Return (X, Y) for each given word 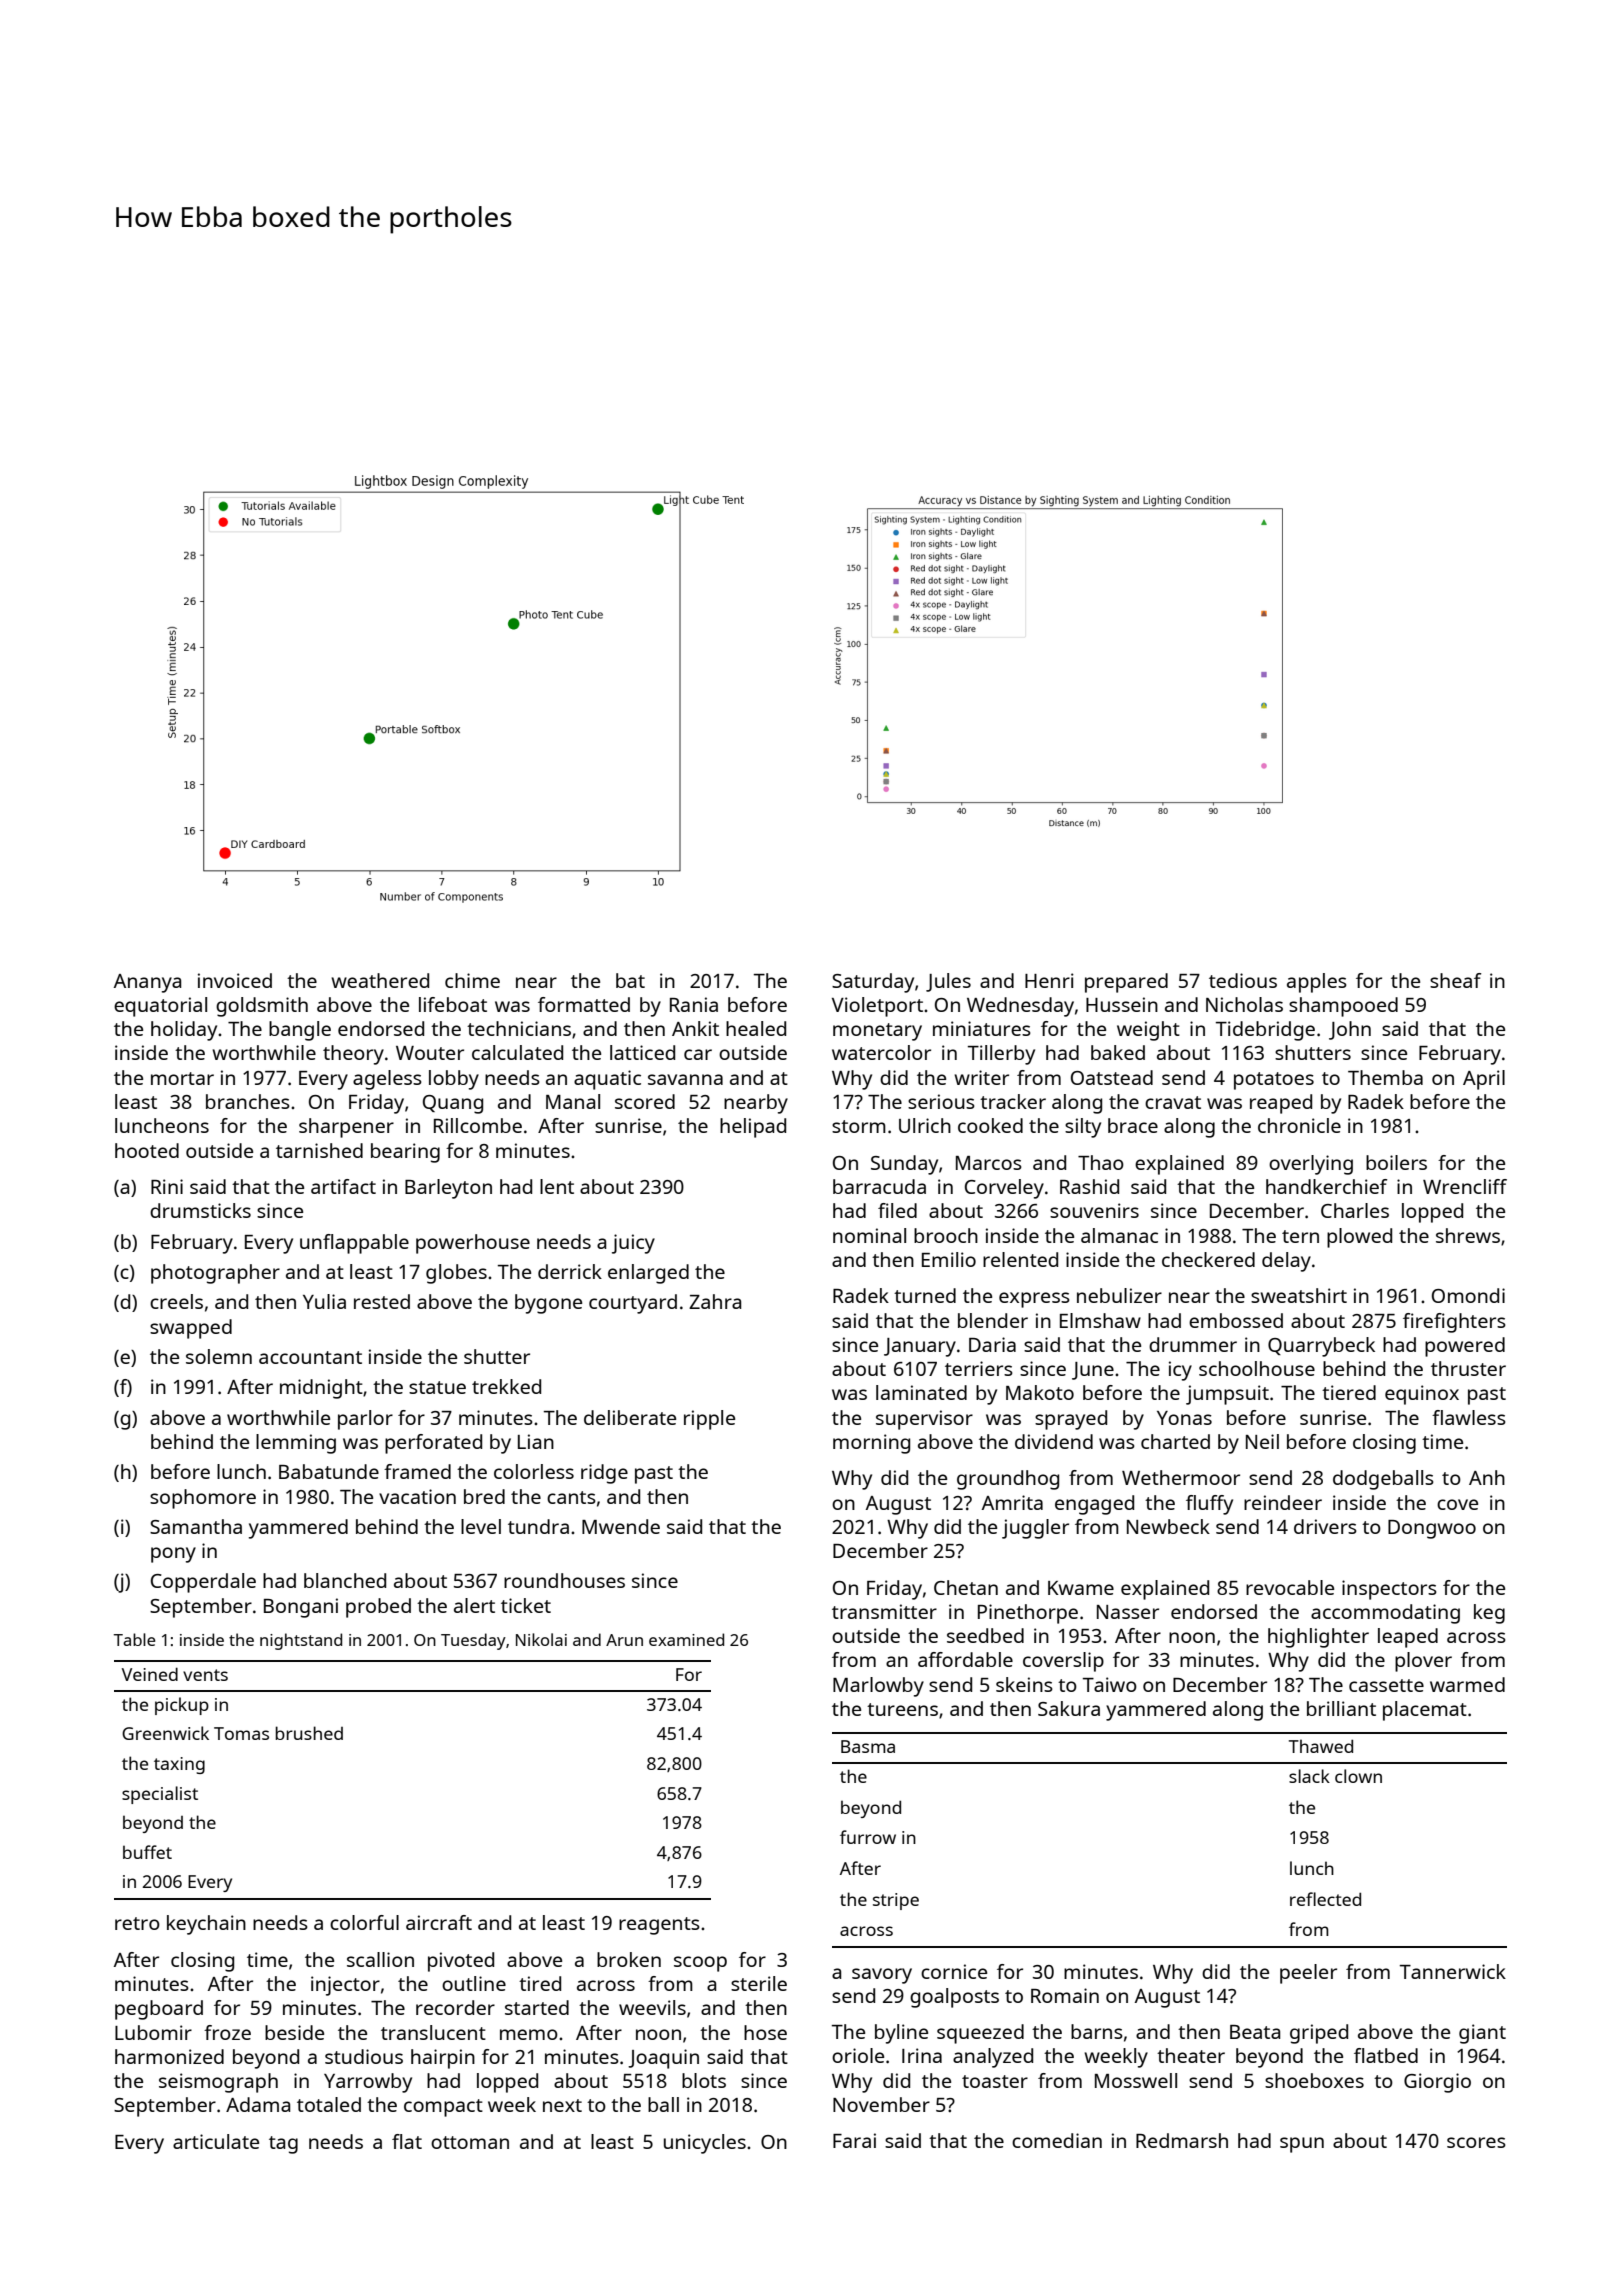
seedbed (985, 1635)
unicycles (705, 2144)
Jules (948, 982)
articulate (216, 2141)
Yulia (324, 1301)
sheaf (1455, 980)
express (1034, 1300)
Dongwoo (1432, 1529)
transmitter (884, 1611)
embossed (1236, 1320)
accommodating (1385, 1614)
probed (378, 1608)
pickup (182, 1706)
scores (1476, 2142)
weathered (380, 980)
